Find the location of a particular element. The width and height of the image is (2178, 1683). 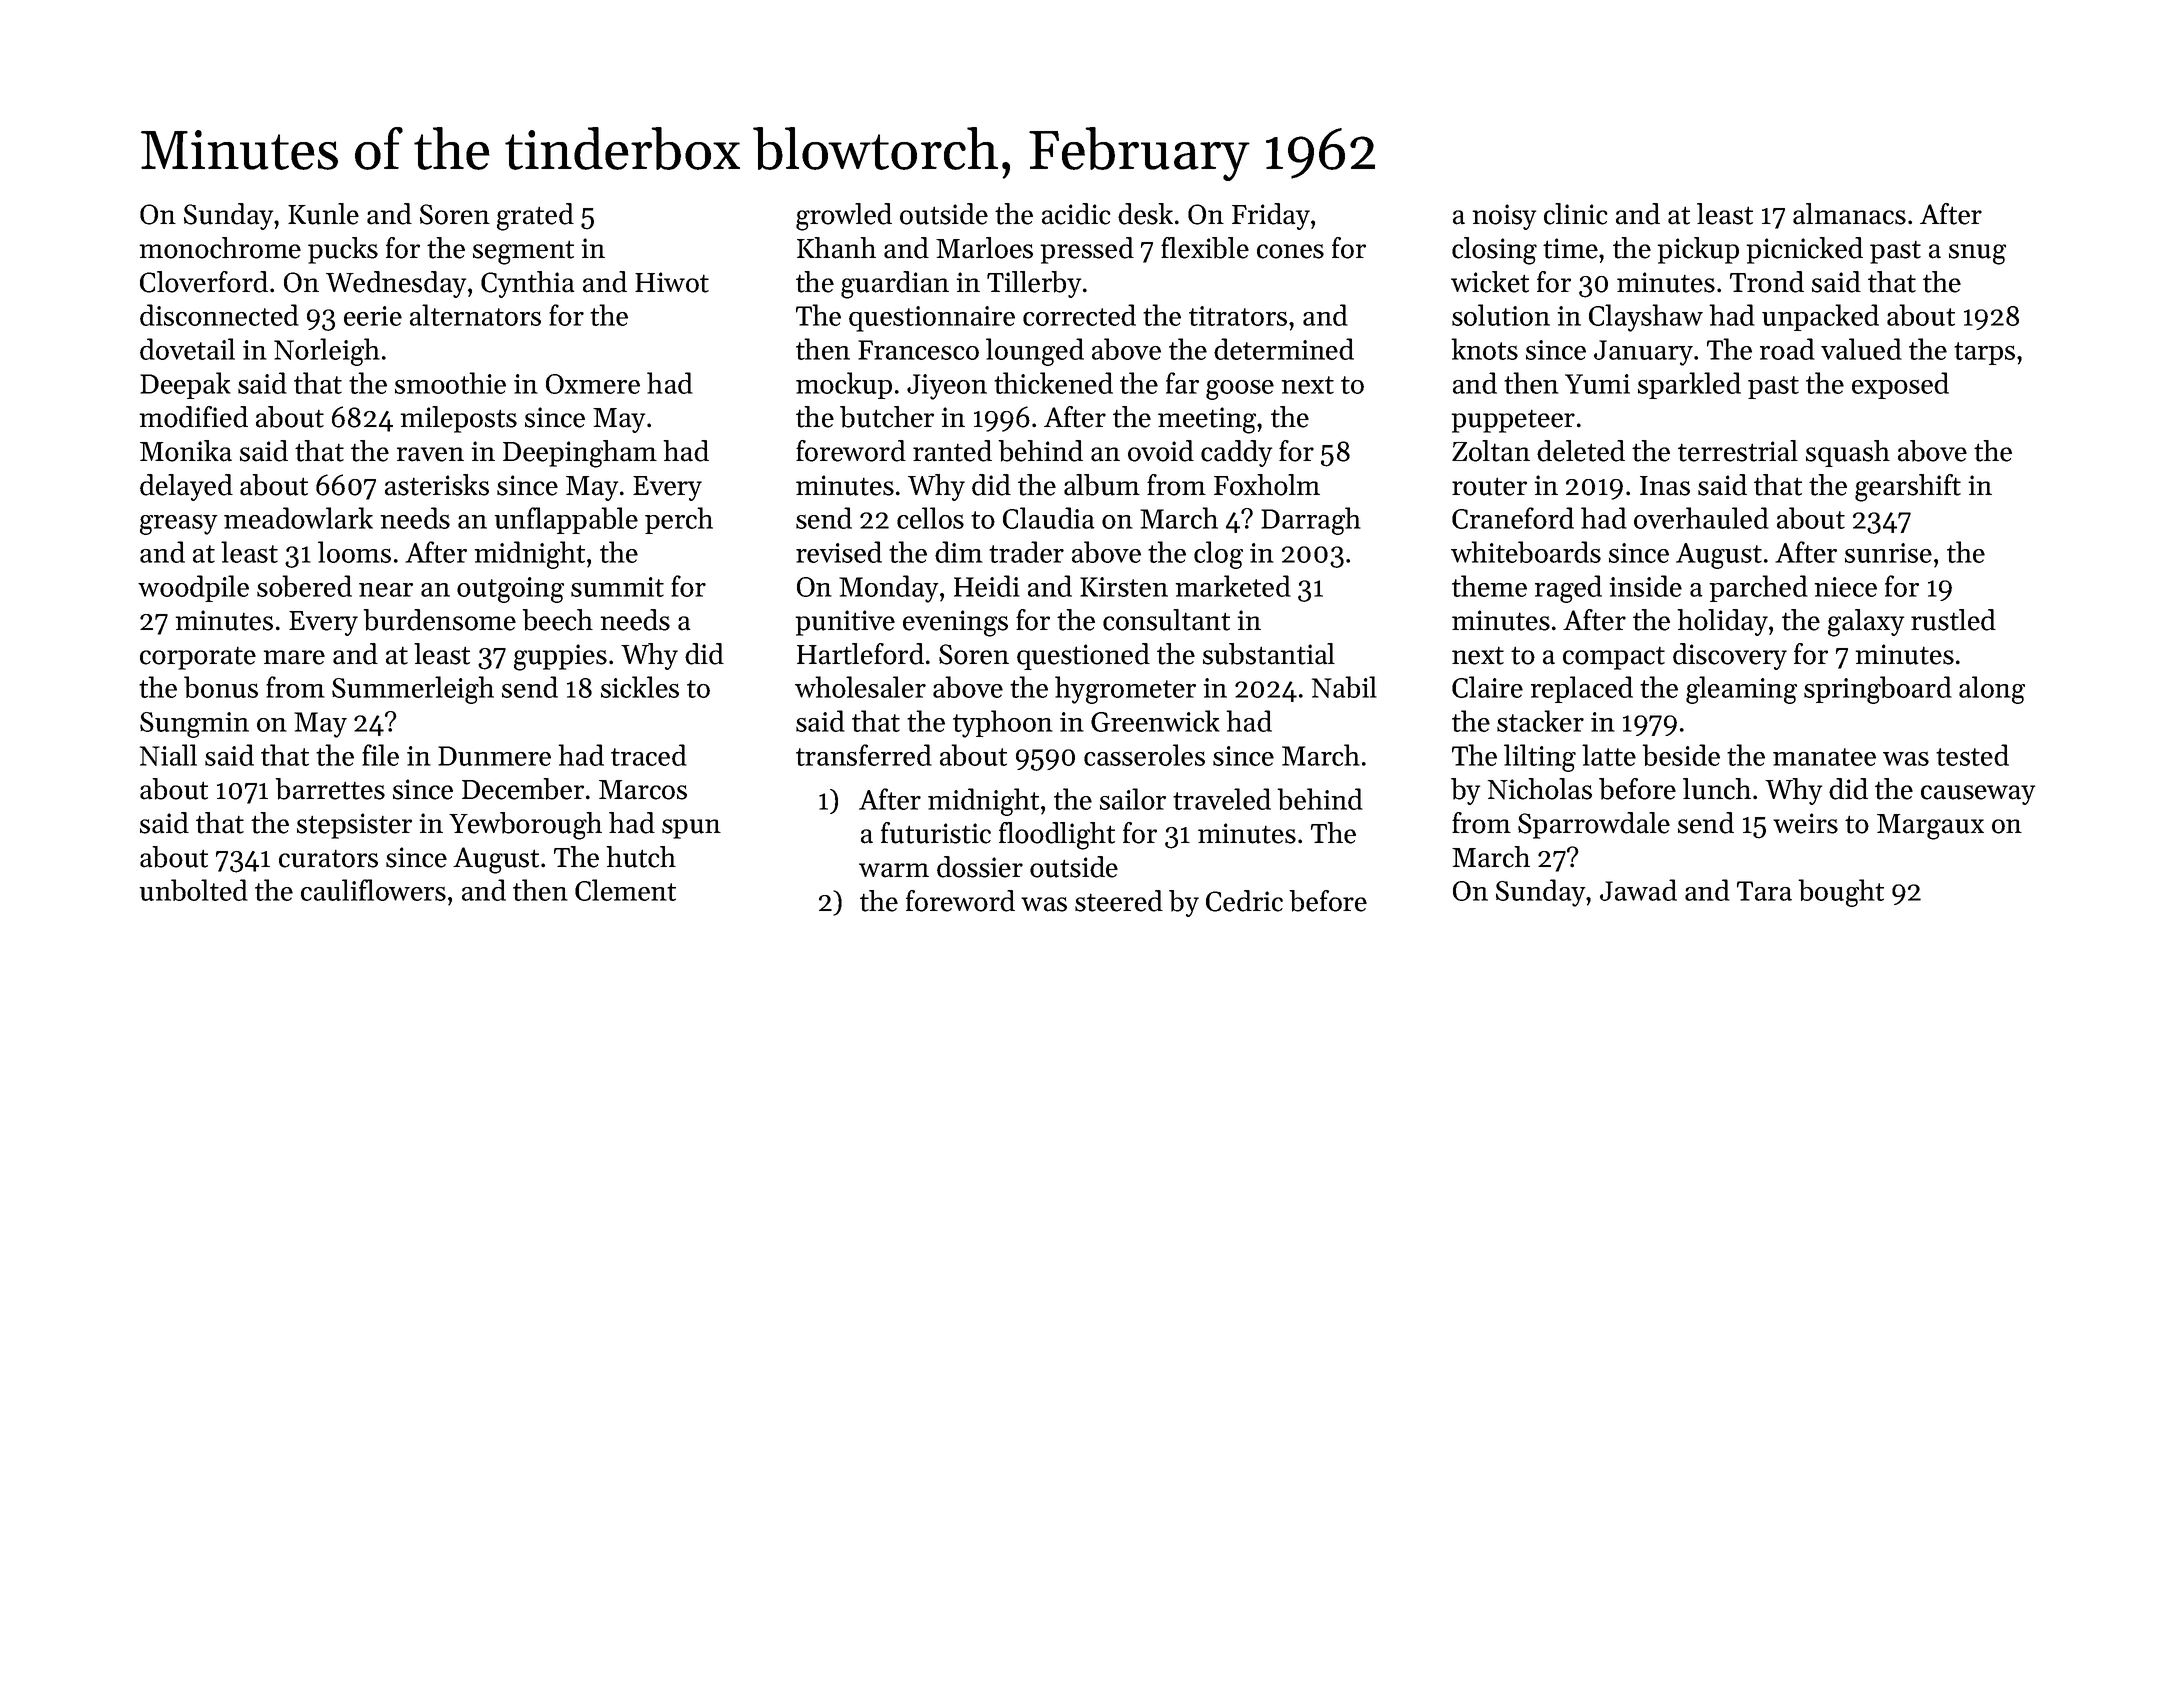

cauliflowers is located at coordinates (373, 890).
